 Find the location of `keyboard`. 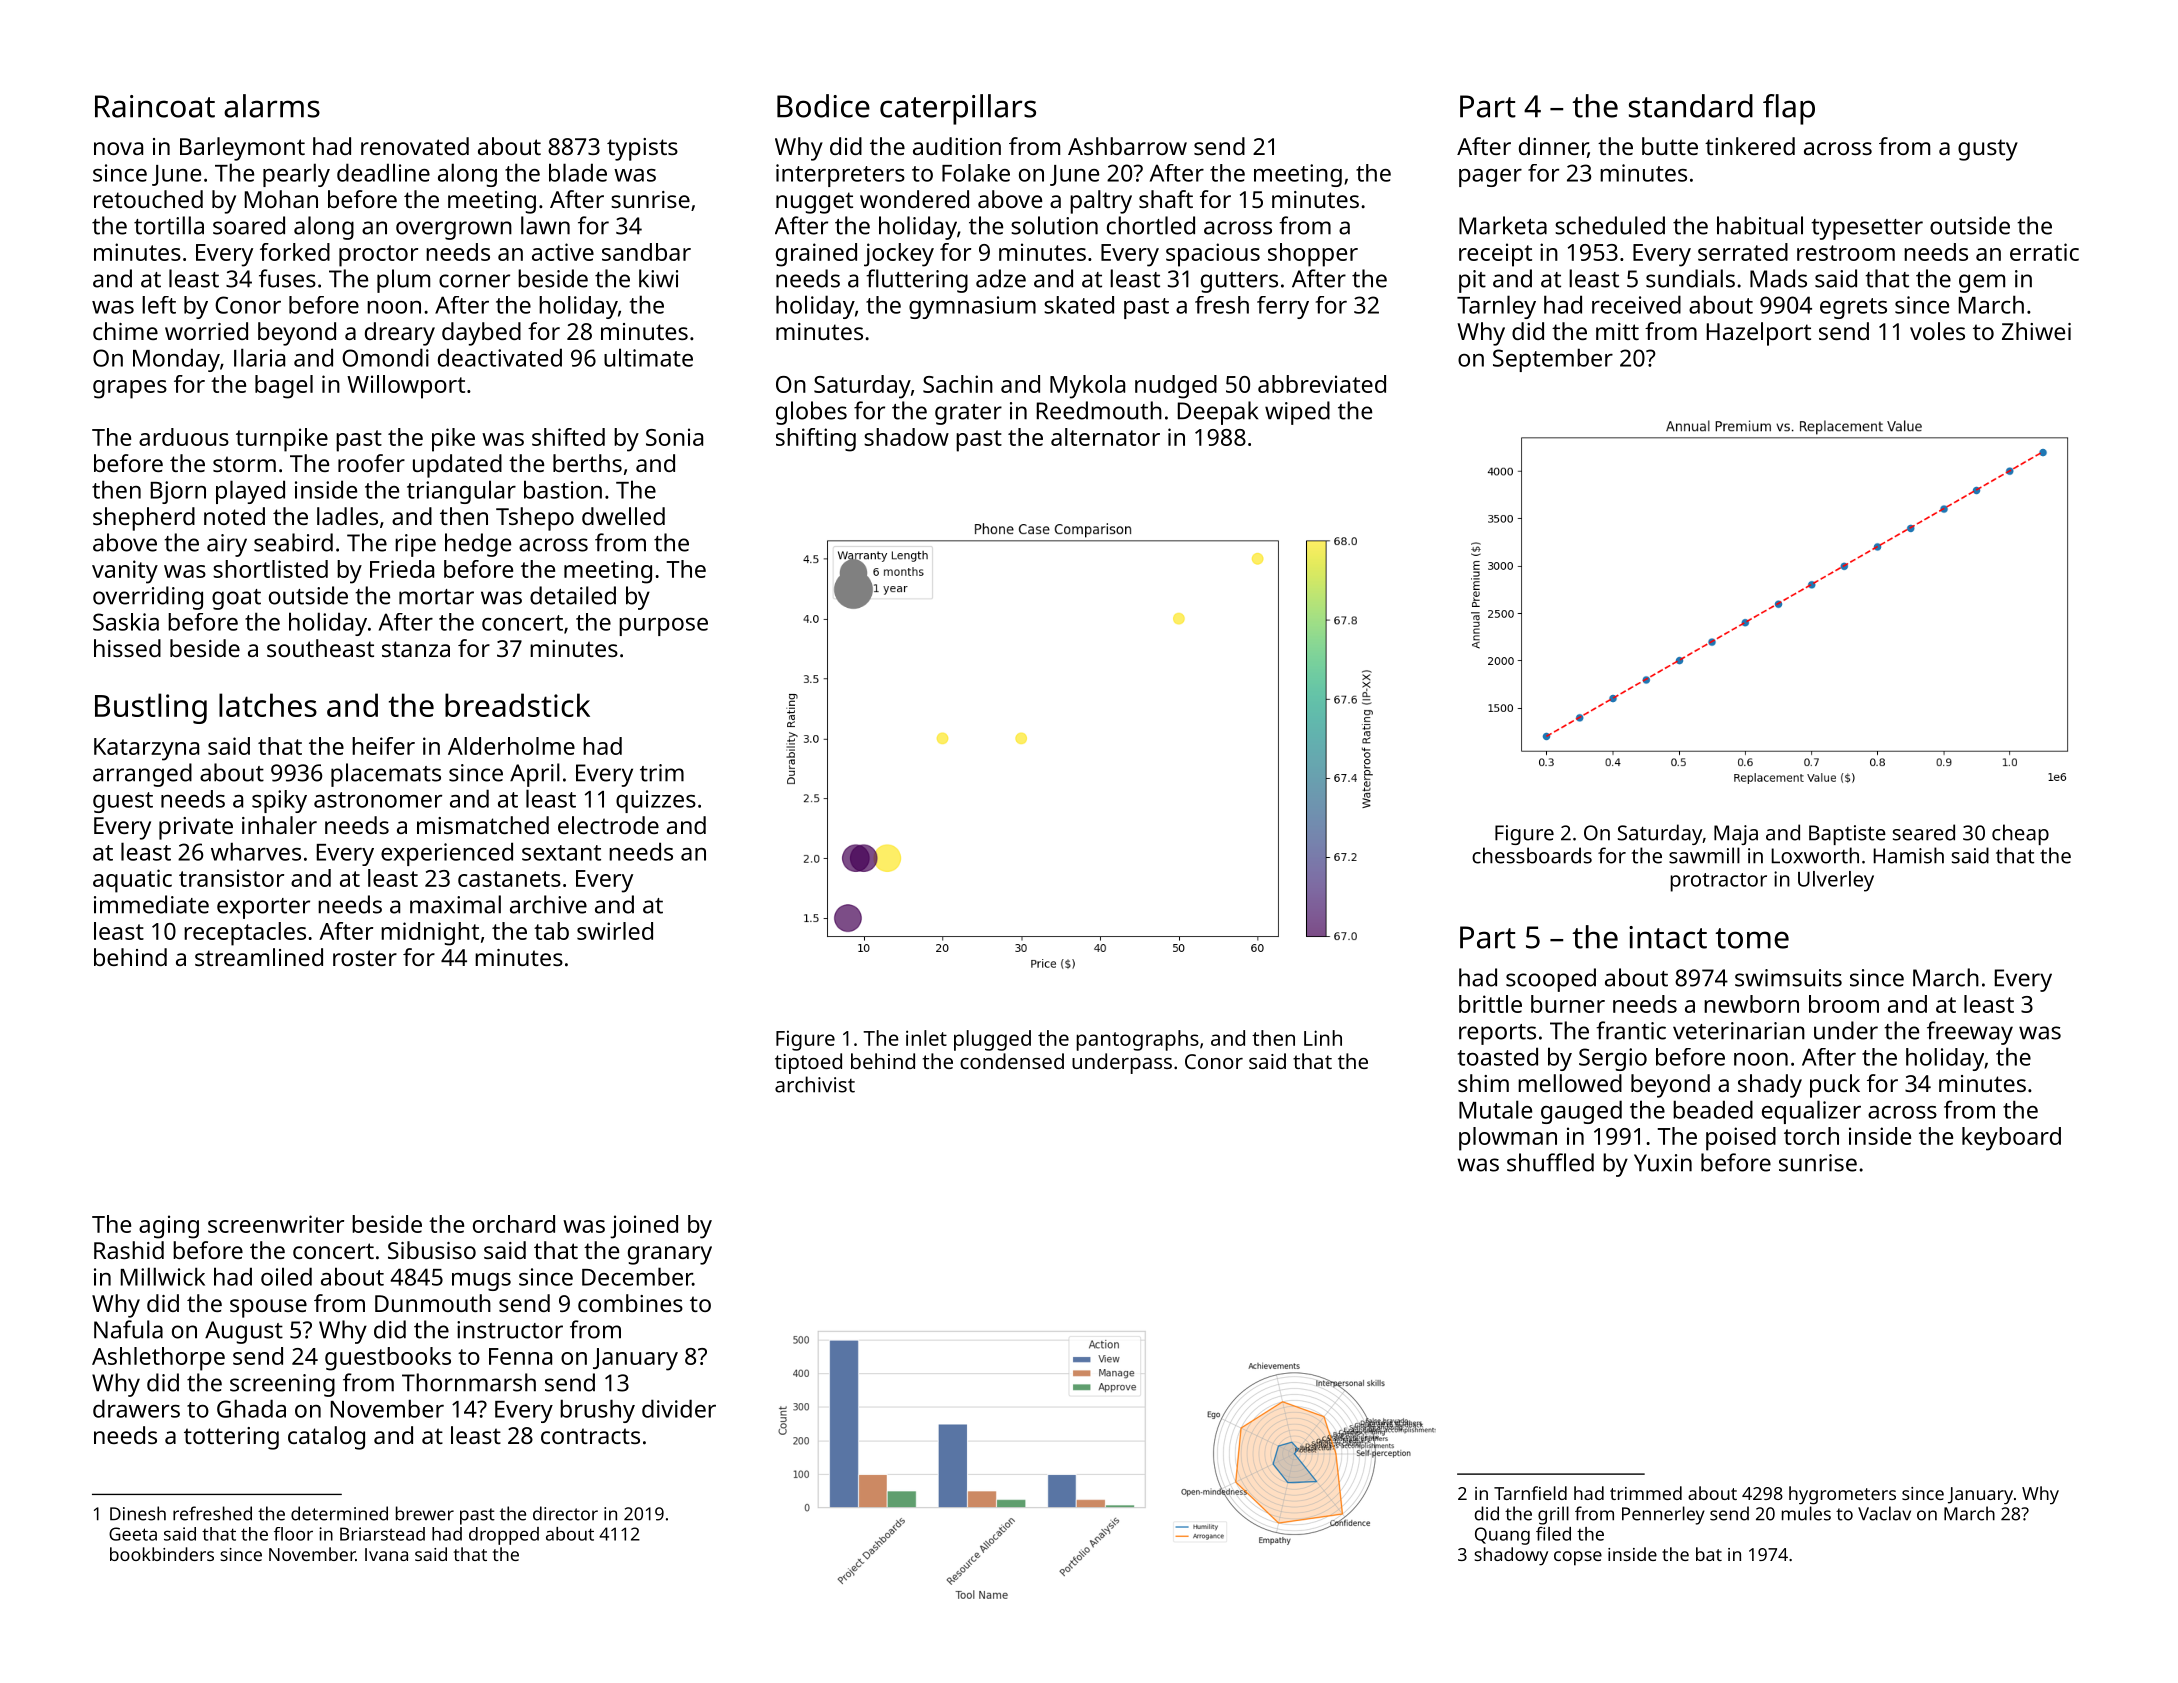

keyboard is located at coordinates (2011, 1139).
